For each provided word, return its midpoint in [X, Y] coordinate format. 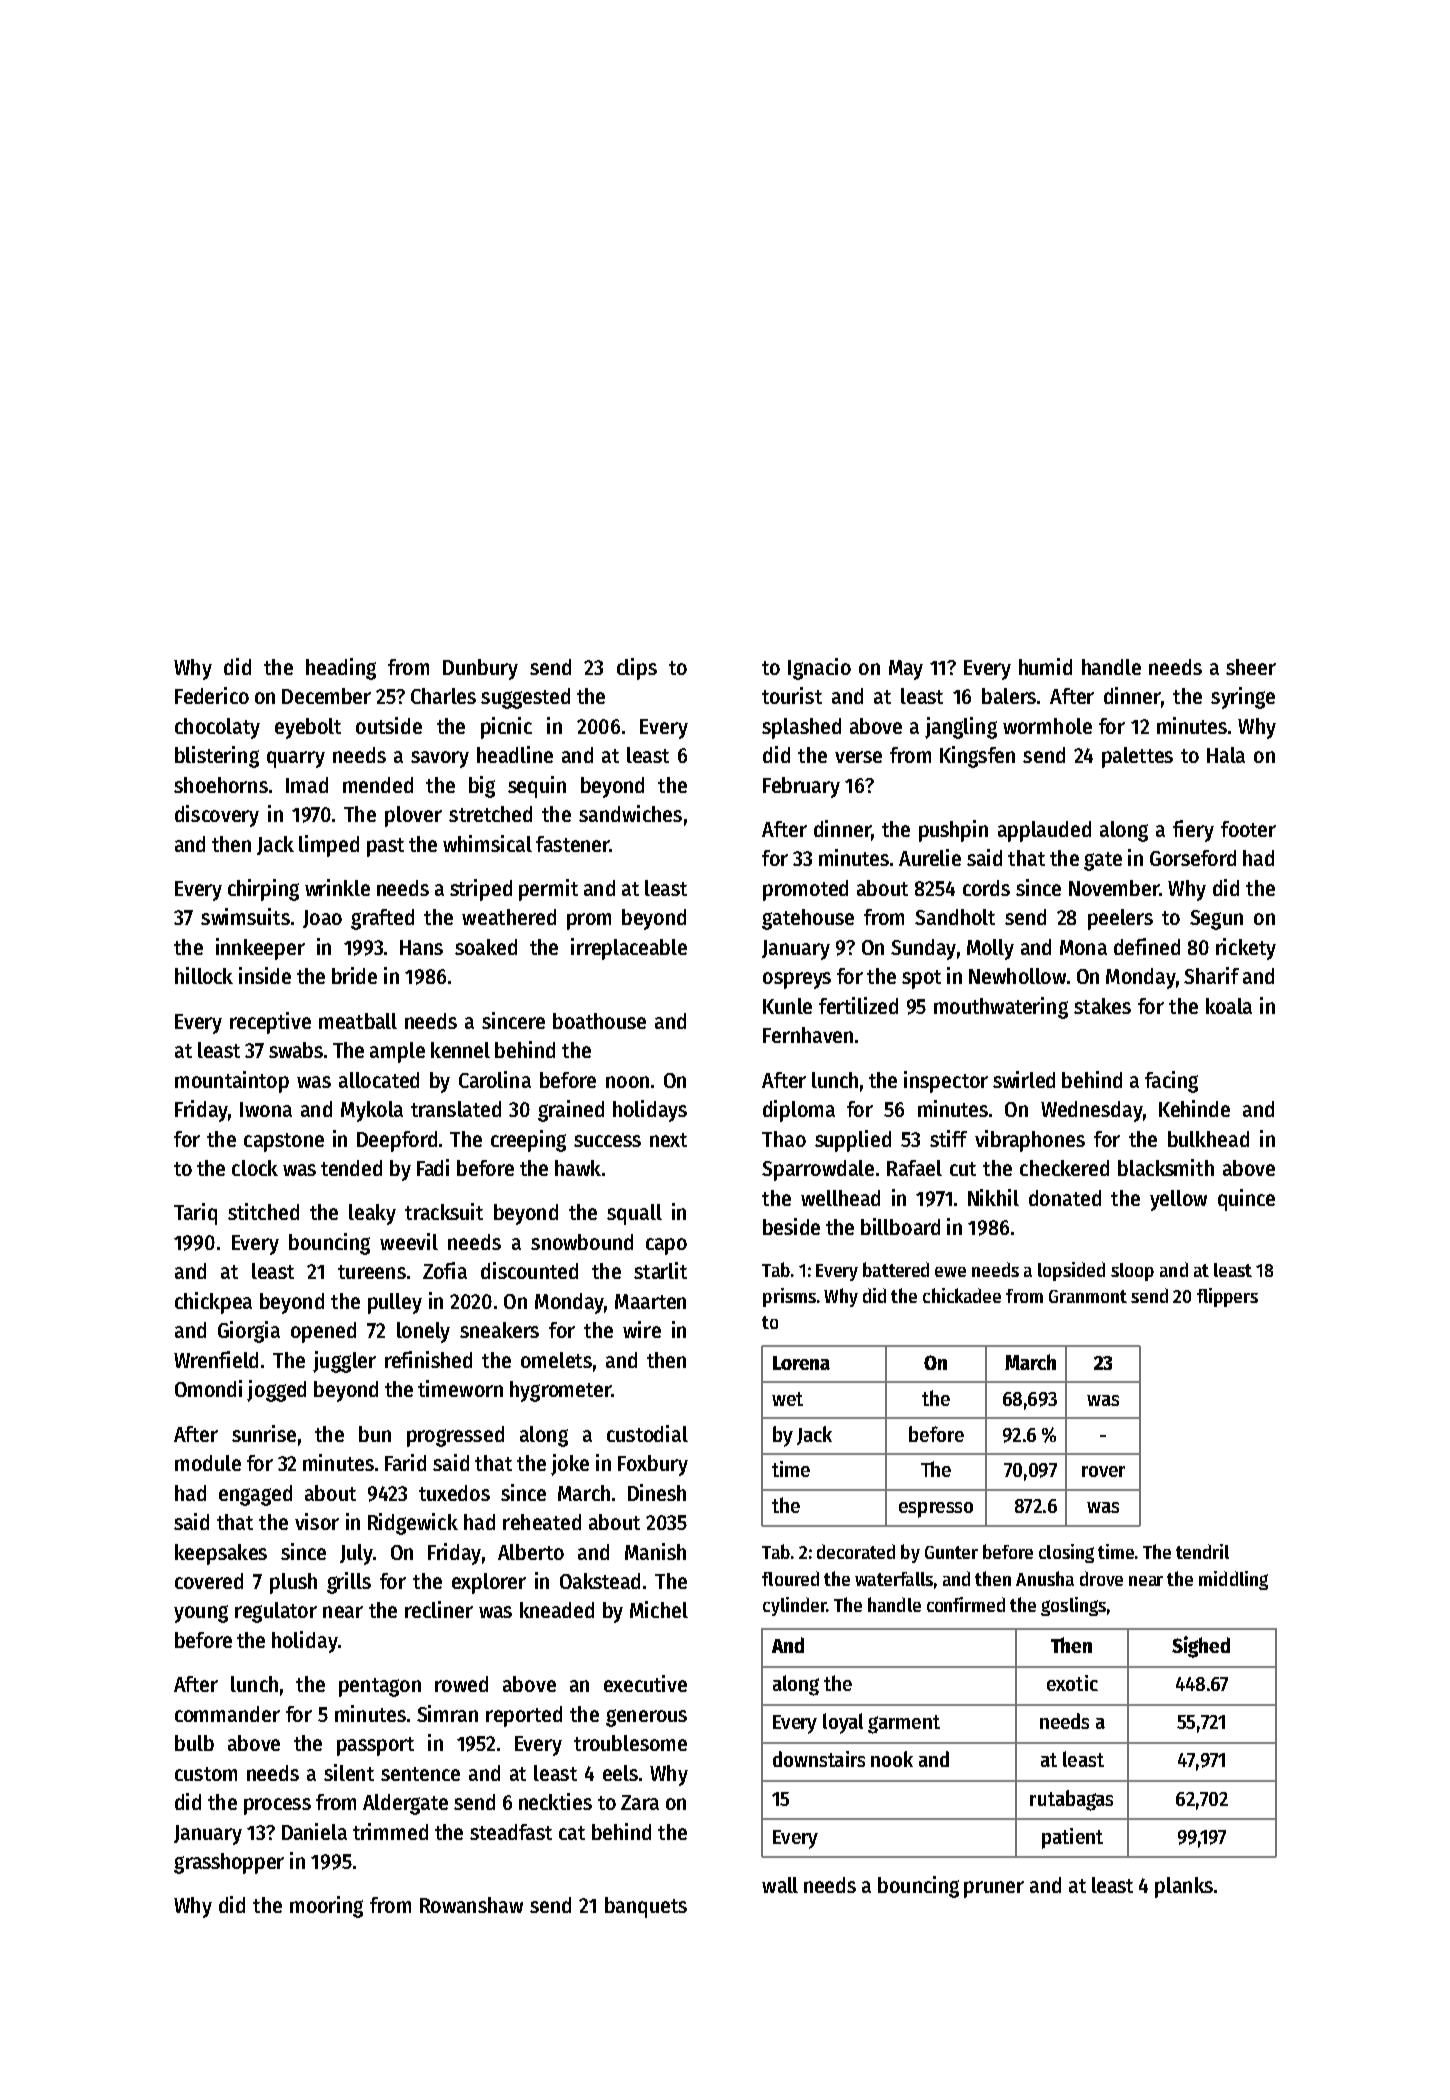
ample [397, 1052]
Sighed [1201, 1647]
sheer [1251, 667]
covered [209, 1581]
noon [627, 1082]
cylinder [794, 1606]
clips [637, 669]
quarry [296, 759]
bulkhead [1208, 1139]
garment [904, 1724]
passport [375, 1746]
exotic [1072, 1683]
